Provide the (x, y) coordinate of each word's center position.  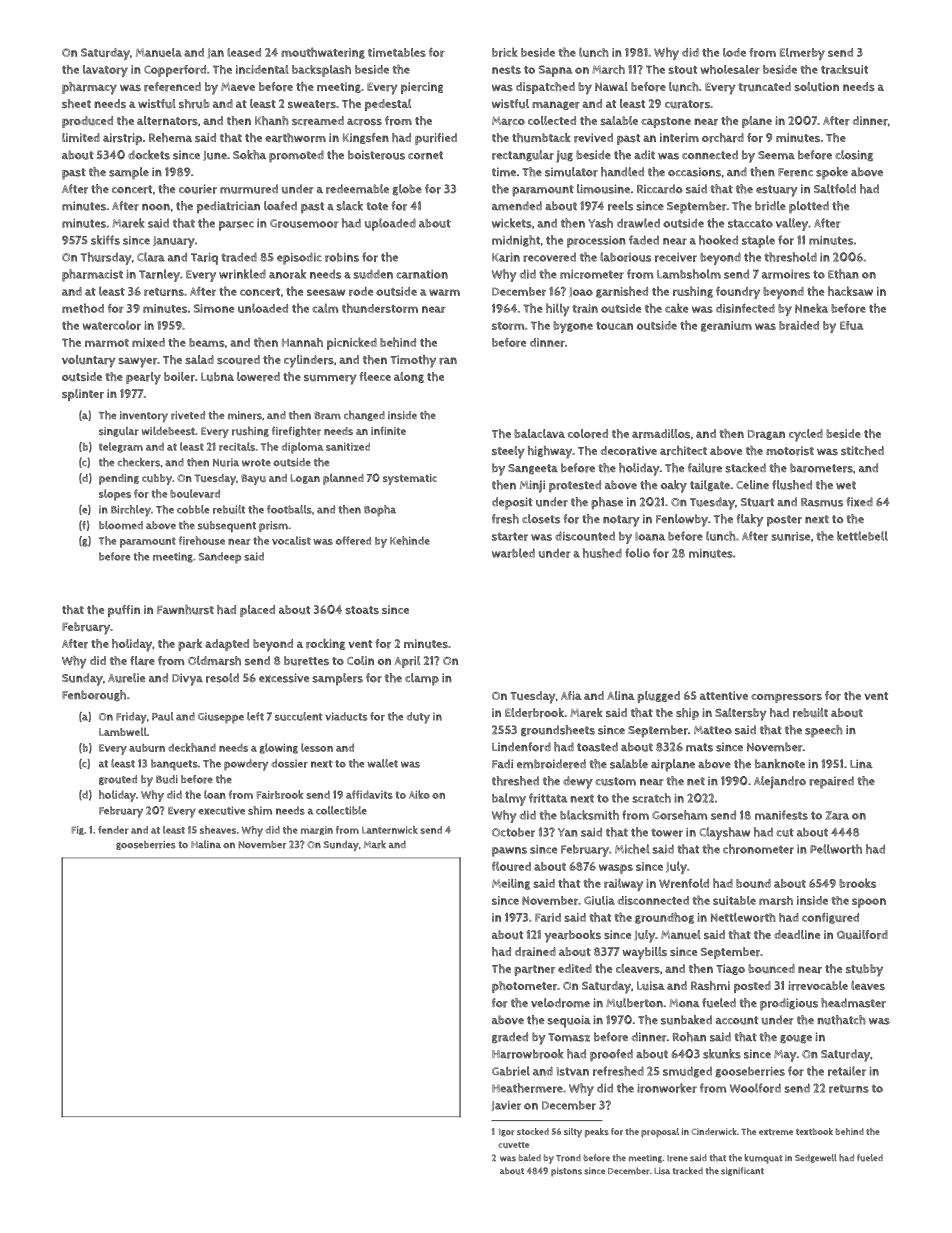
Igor (507, 1132)
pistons (566, 1172)
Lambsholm (689, 274)
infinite (388, 430)
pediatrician (228, 207)
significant (742, 1171)
